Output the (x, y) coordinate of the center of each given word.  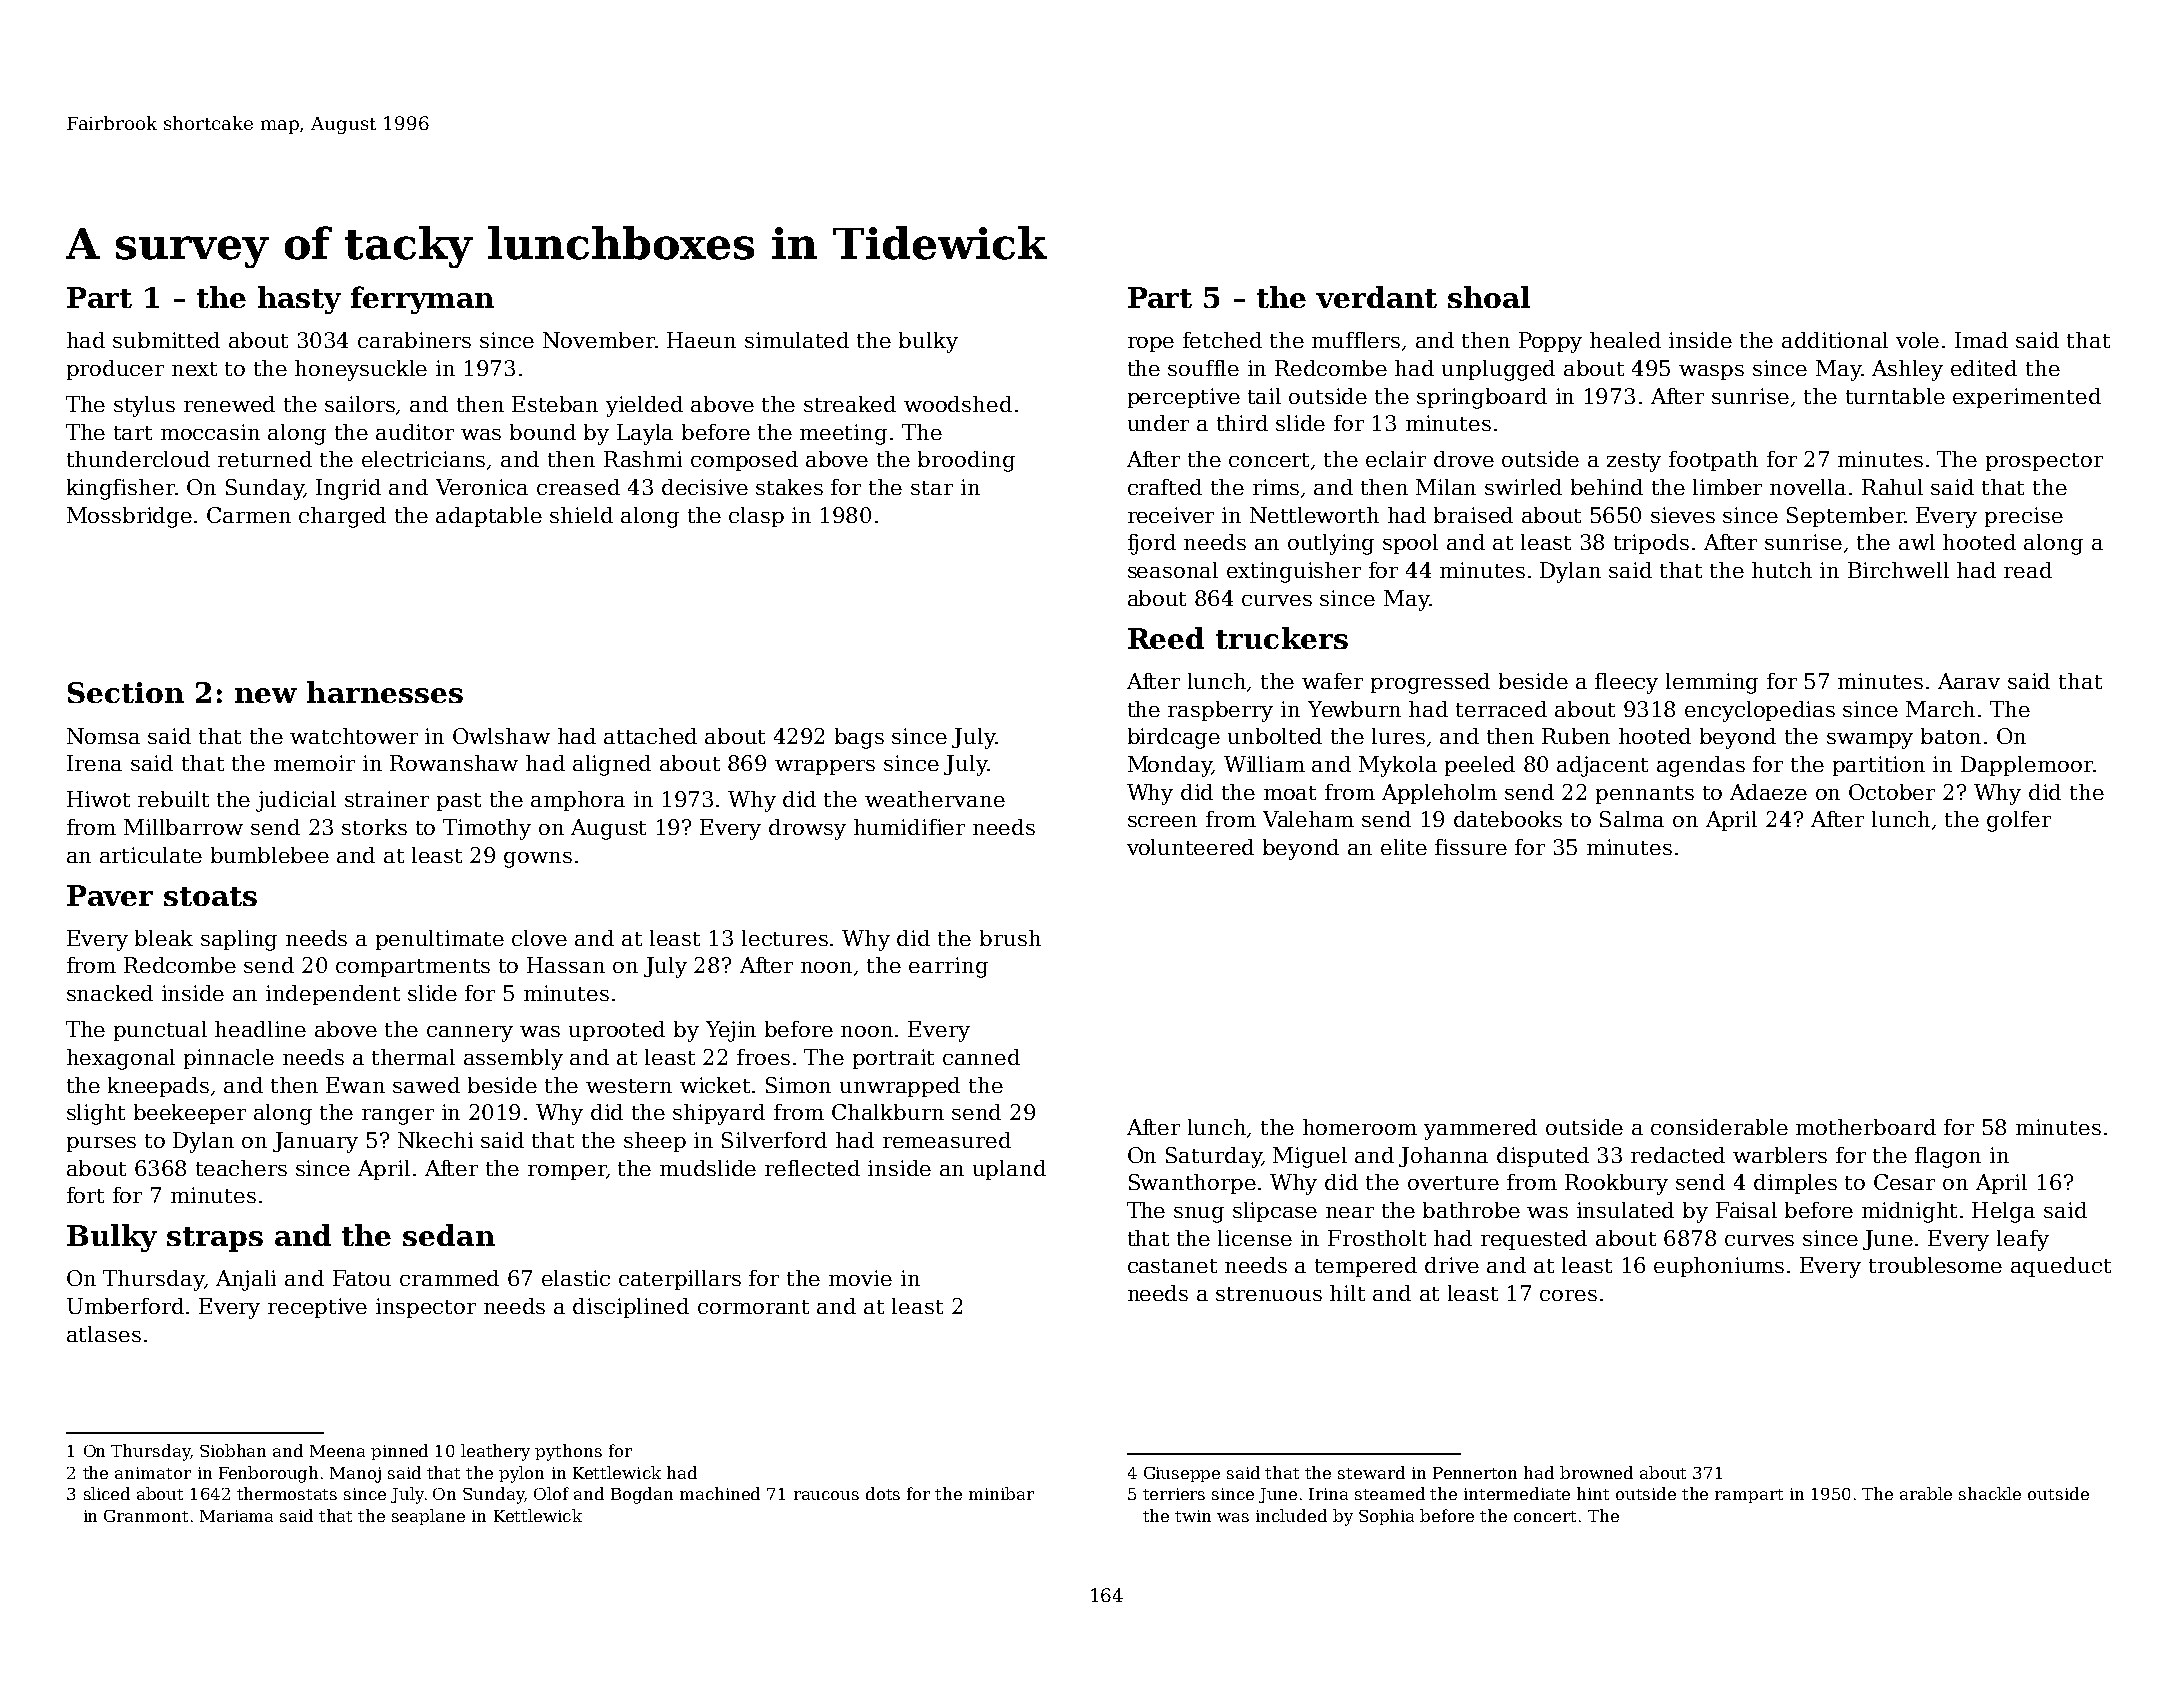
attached (650, 736)
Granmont (146, 1516)
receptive (317, 1308)
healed (1625, 340)
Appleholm (1439, 794)
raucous (826, 1495)
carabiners (414, 340)
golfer (2019, 821)
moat (1290, 793)
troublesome (1935, 1265)
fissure (1471, 847)
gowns (538, 860)
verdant (1376, 297)
